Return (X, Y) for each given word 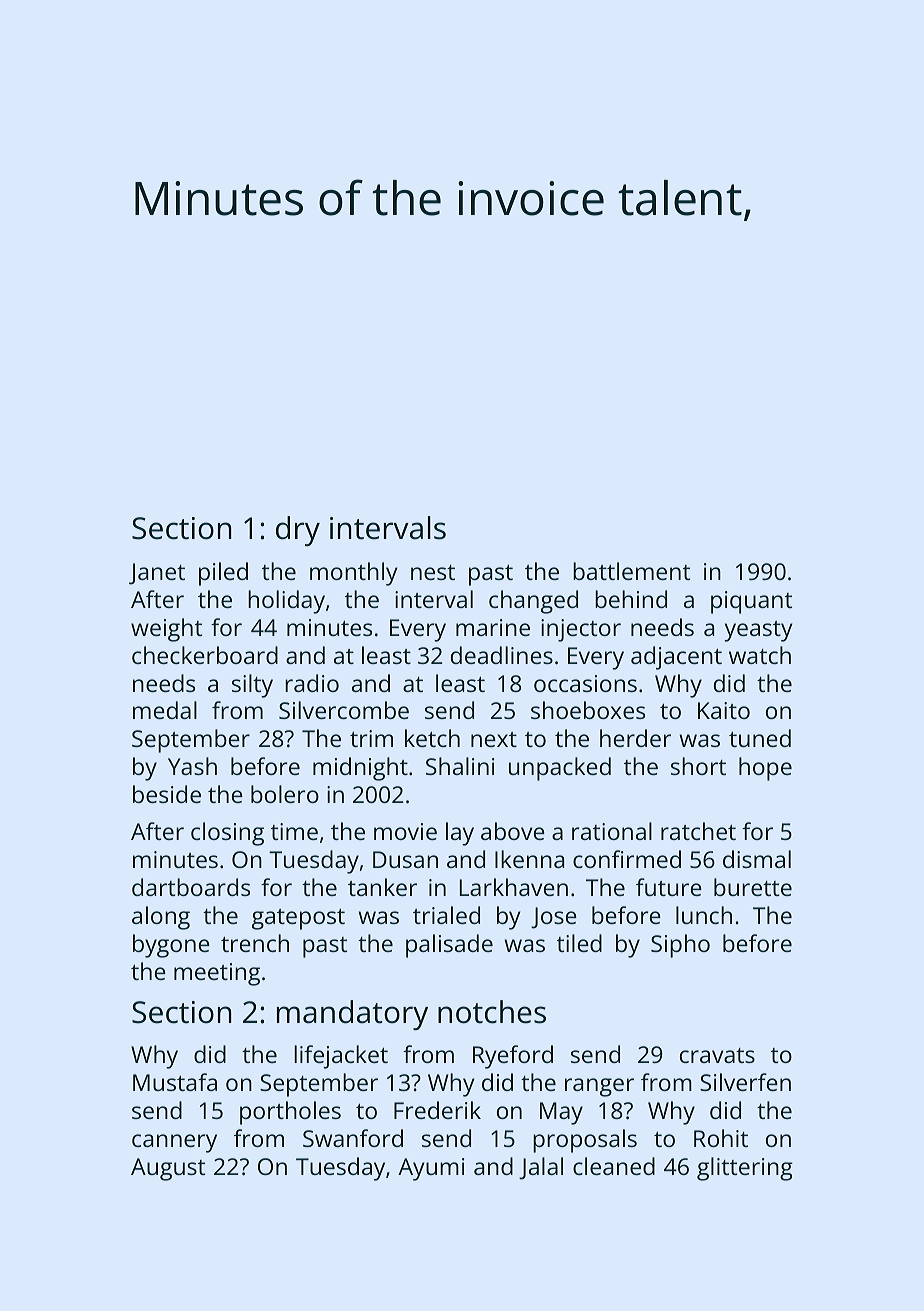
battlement (631, 571)
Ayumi (431, 1169)
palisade (449, 946)
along (161, 918)
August (168, 1169)
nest (433, 572)
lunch (704, 915)
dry (298, 531)
